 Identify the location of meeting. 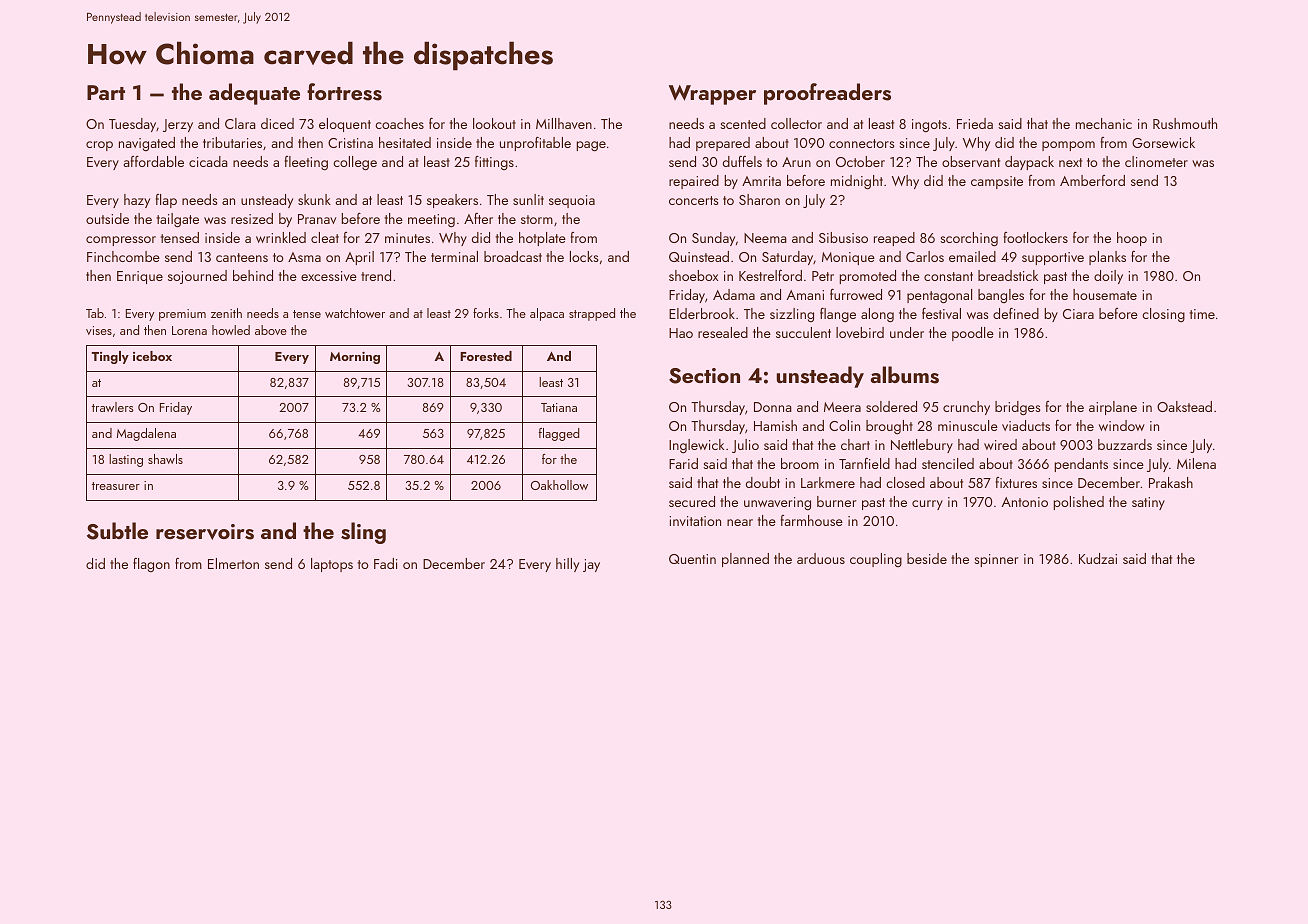
(431, 221).
